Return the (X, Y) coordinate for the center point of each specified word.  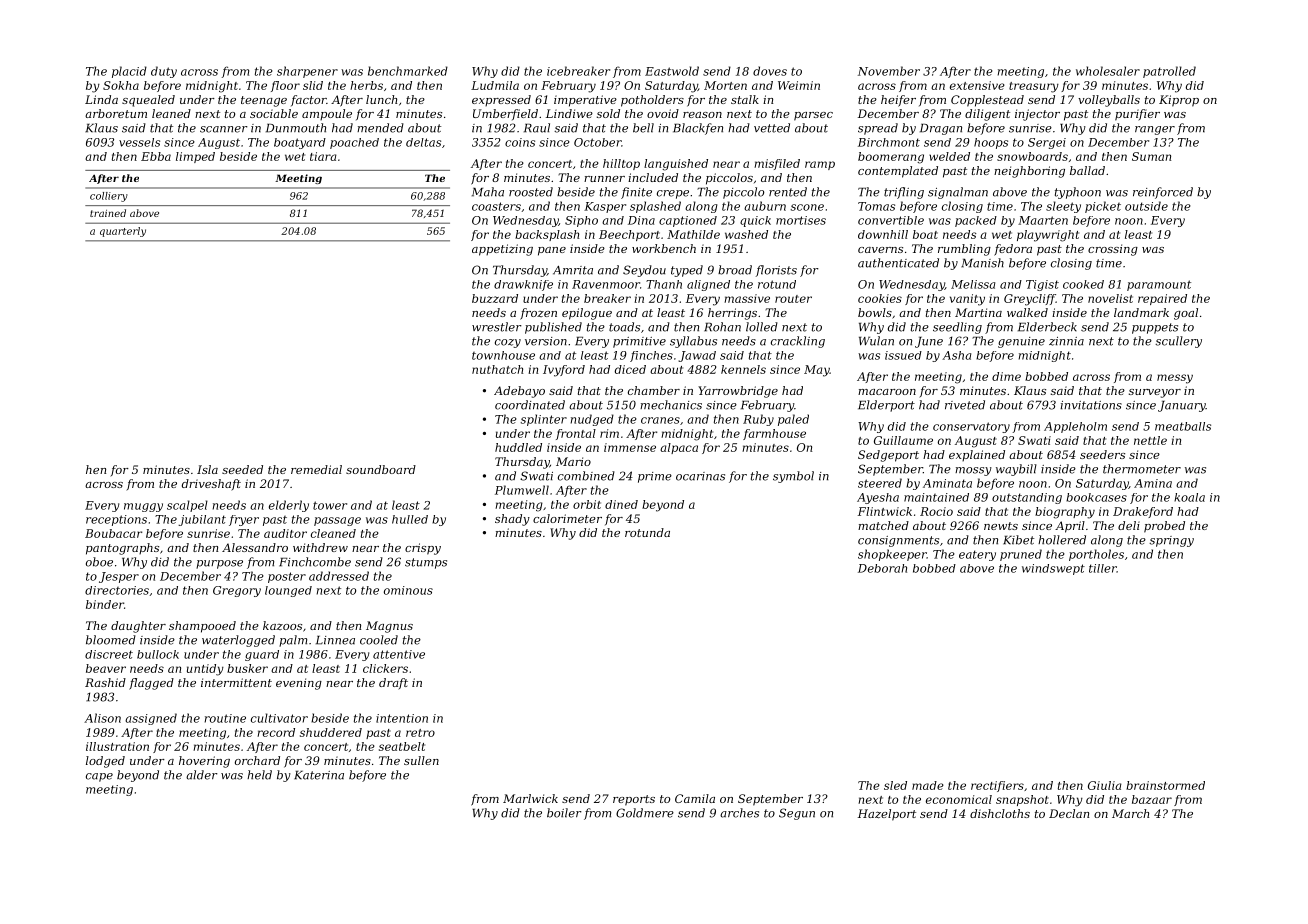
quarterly (123, 232)
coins (520, 142)
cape (99, 777)
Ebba (156, 156)
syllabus (693, 342)
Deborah (882, 568)
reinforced (1163, 193)
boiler (564, 813)
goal (1186, 314)
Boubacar (113, 533)
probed (1164, 527)
